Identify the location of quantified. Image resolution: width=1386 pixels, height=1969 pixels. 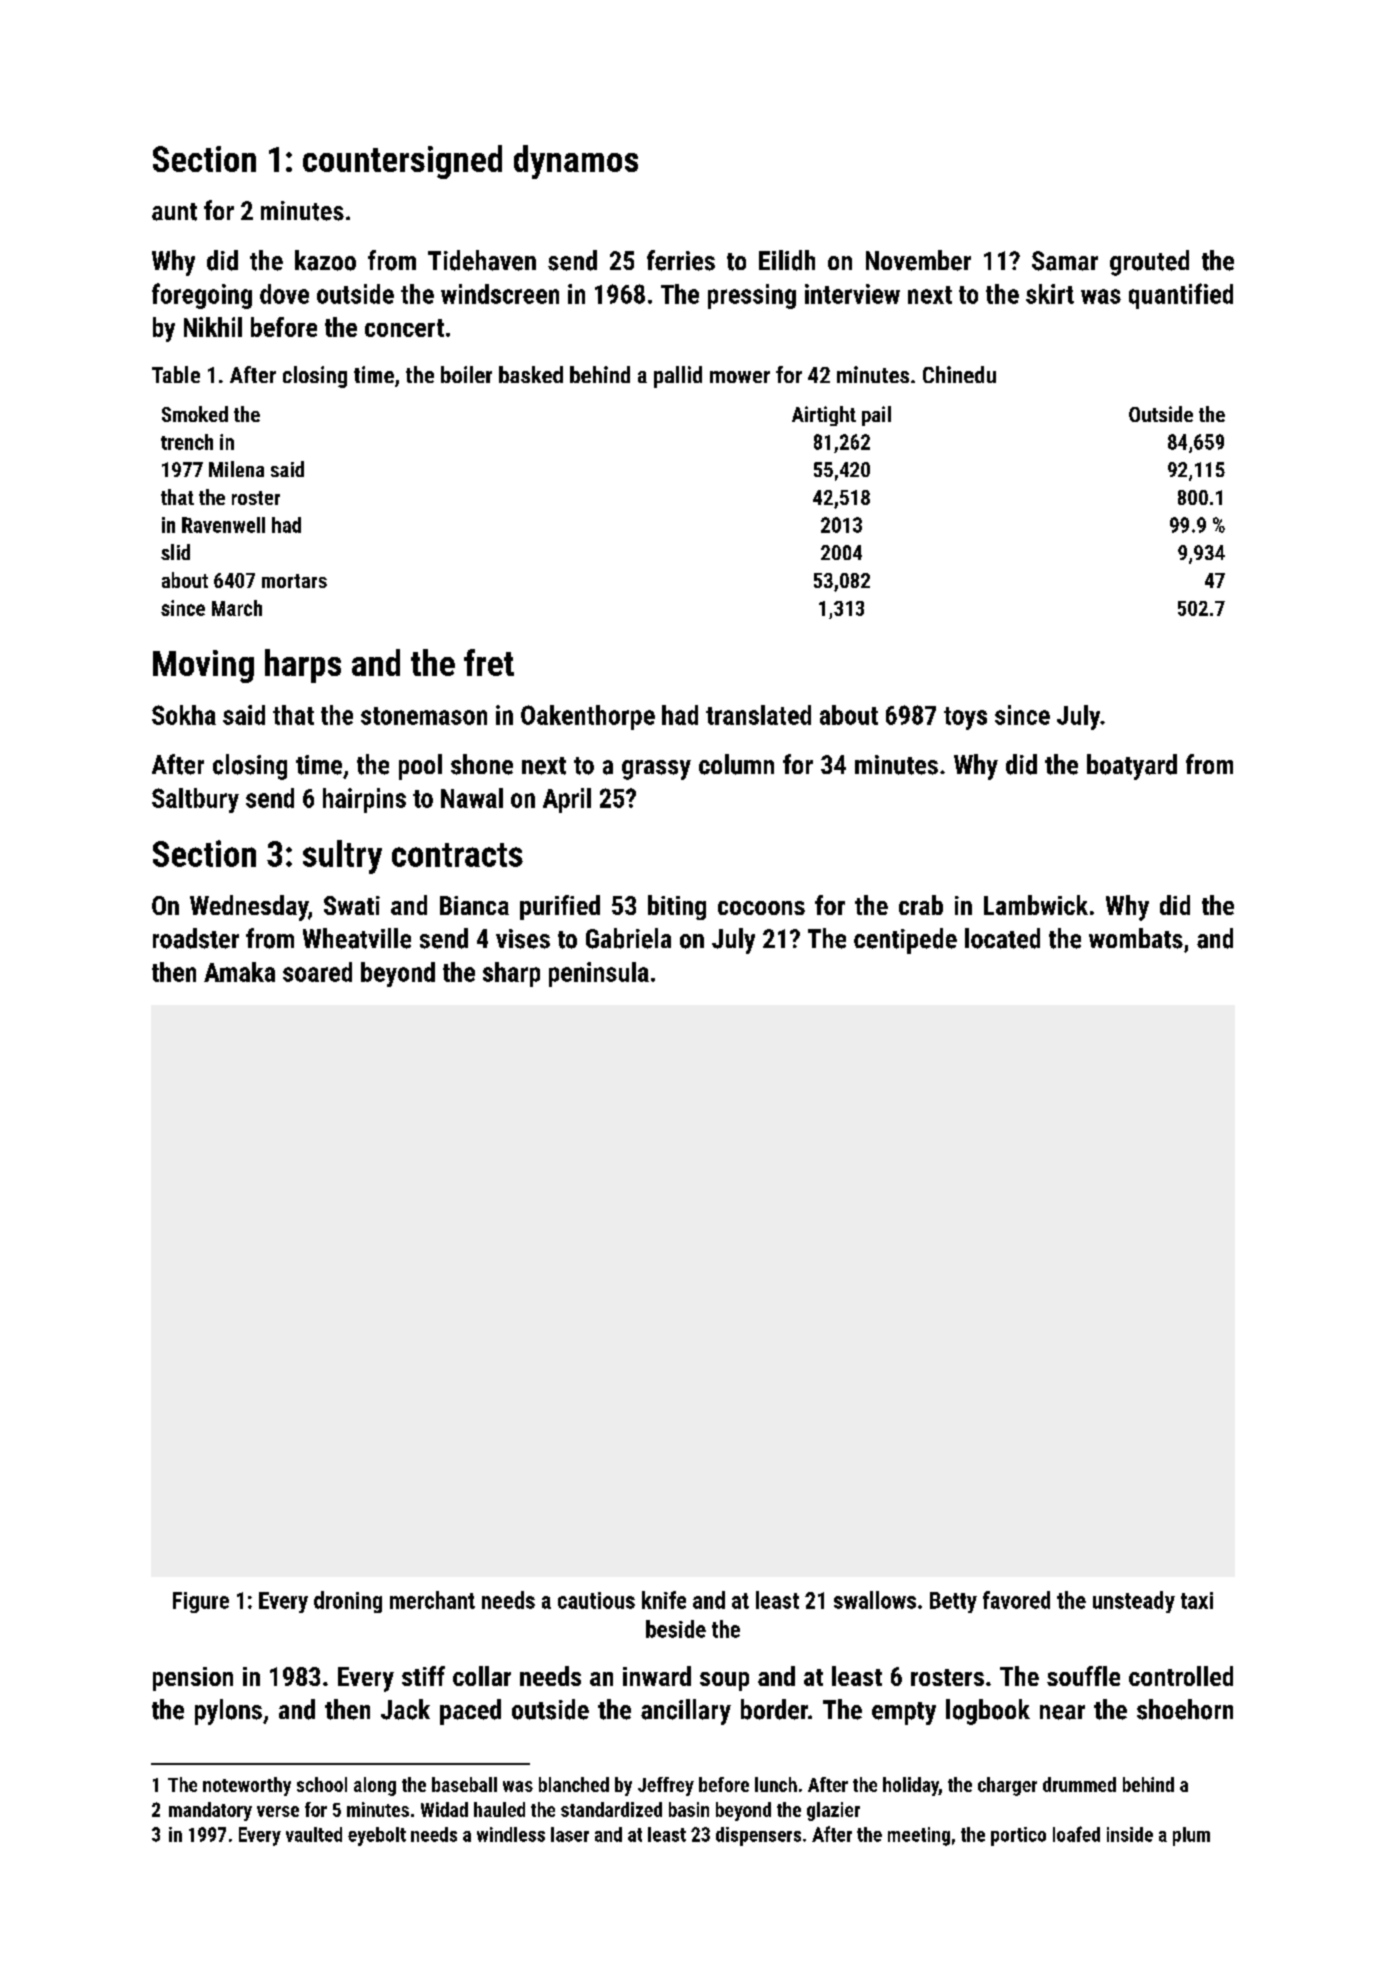
(1181, 296).
